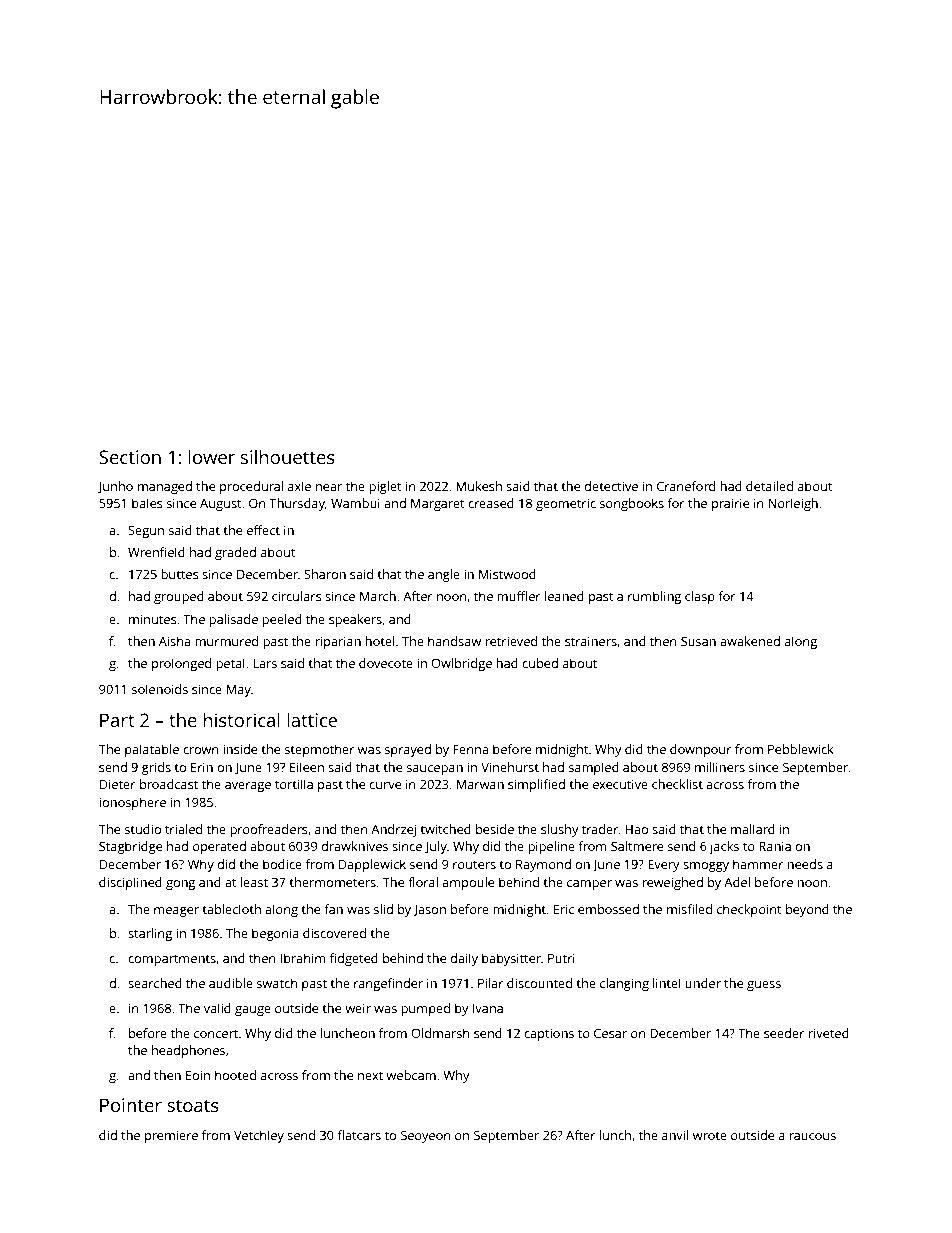  Describe the element at coordinates (393, 830) in the document. I see `Andrzej` at that location.
